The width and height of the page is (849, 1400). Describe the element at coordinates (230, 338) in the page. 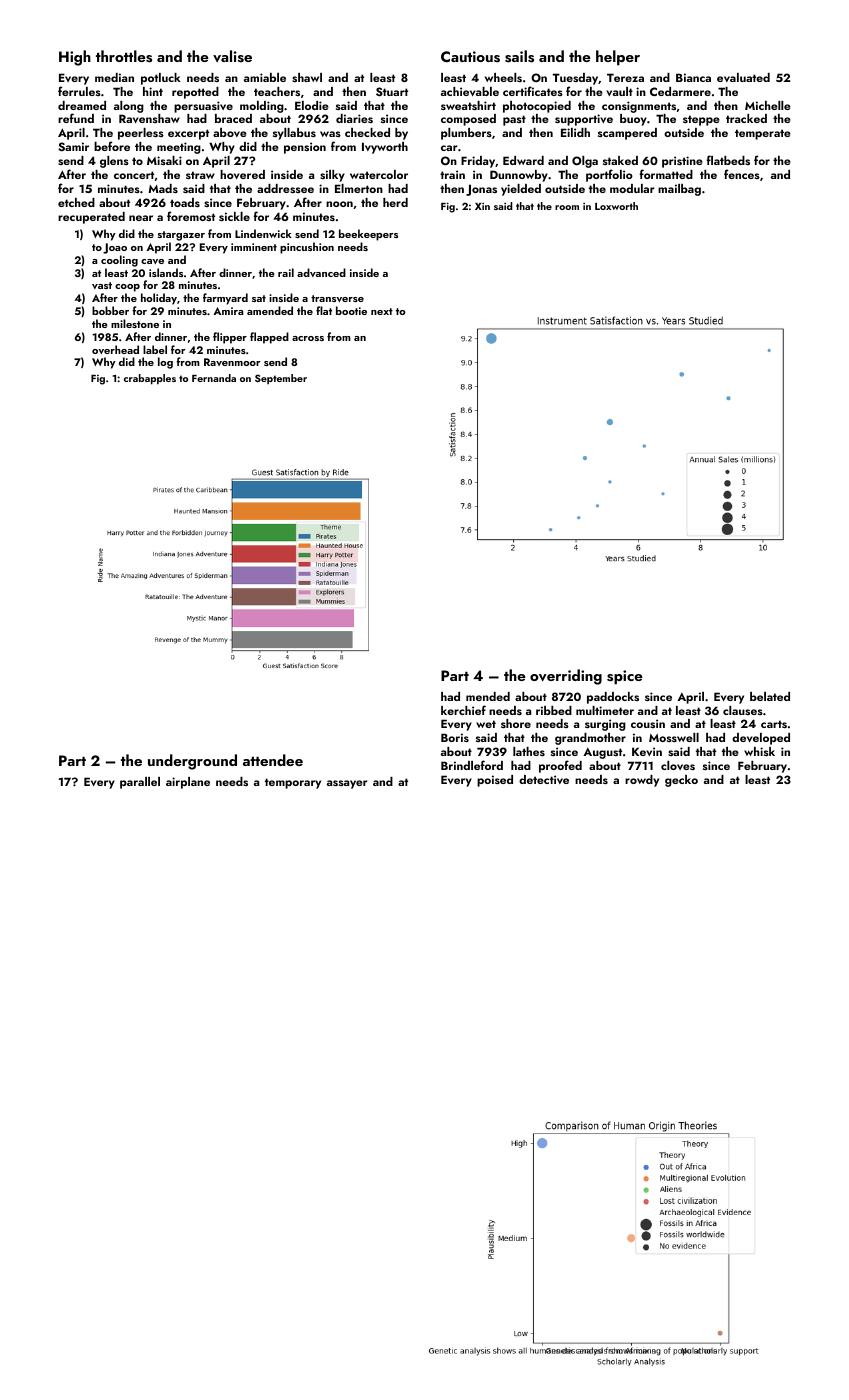

I see `flipper` at that location.
